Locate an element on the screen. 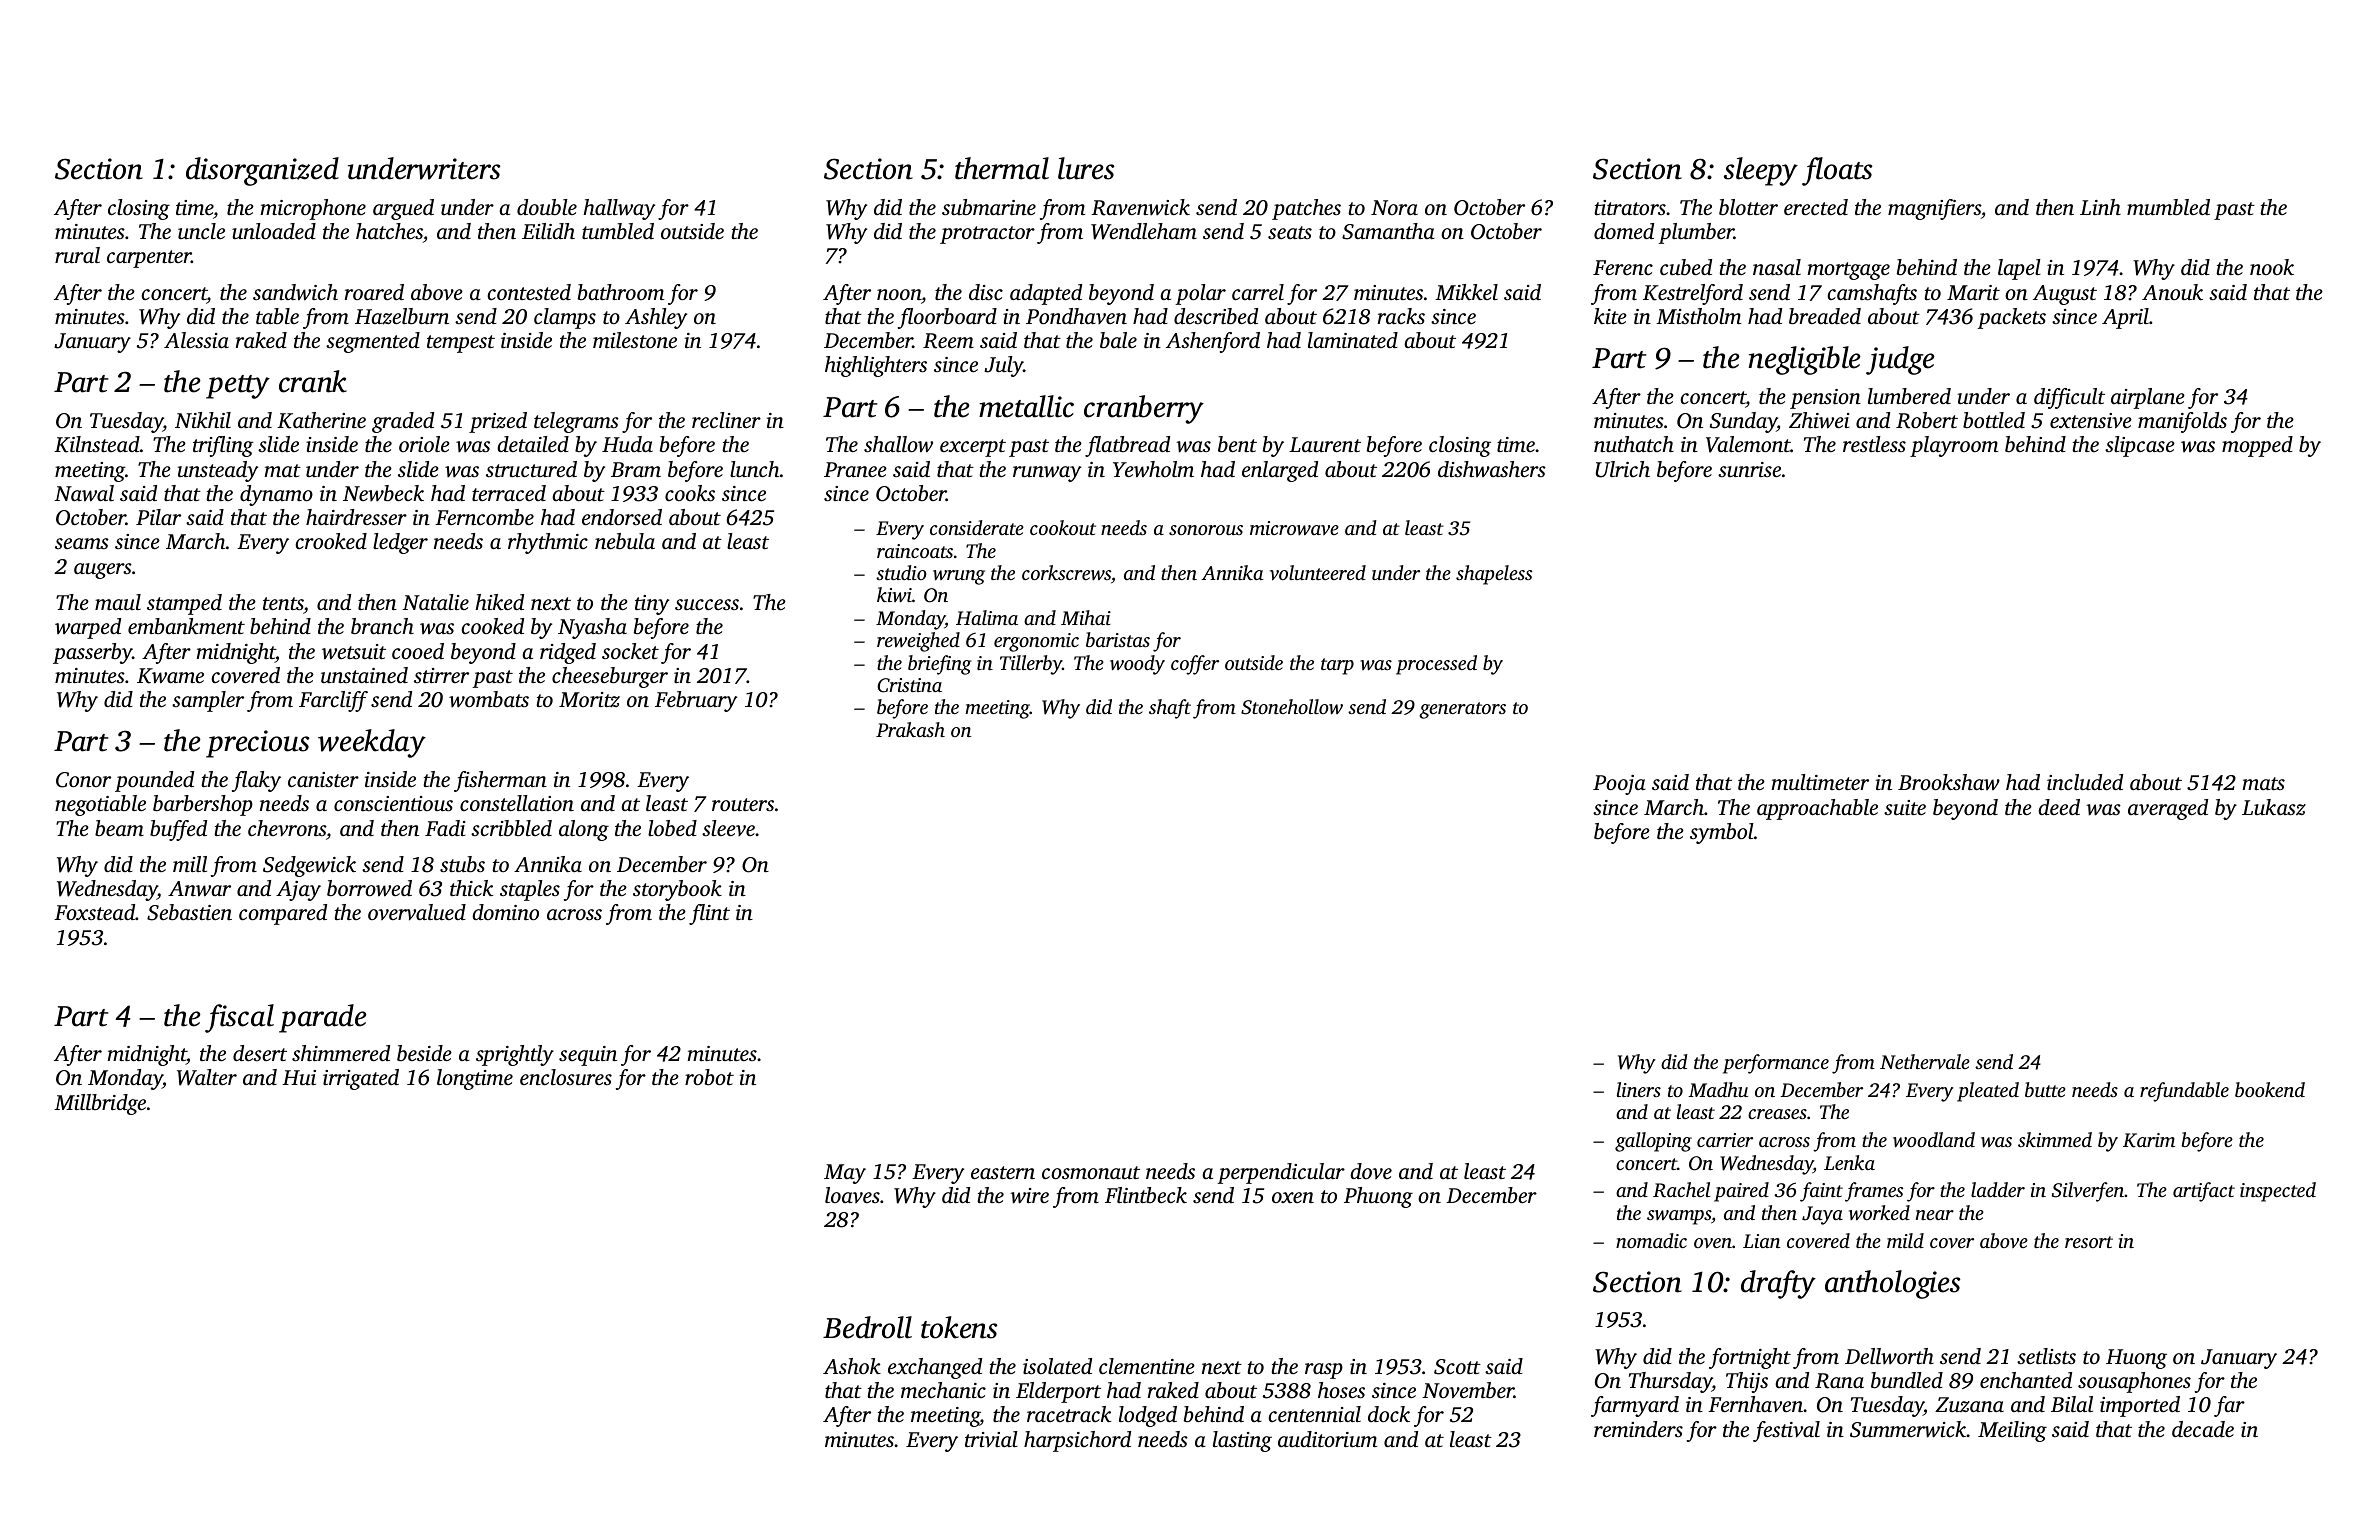 The image size is (2380, 1540). submarine is located at coordinates (989, 207).
